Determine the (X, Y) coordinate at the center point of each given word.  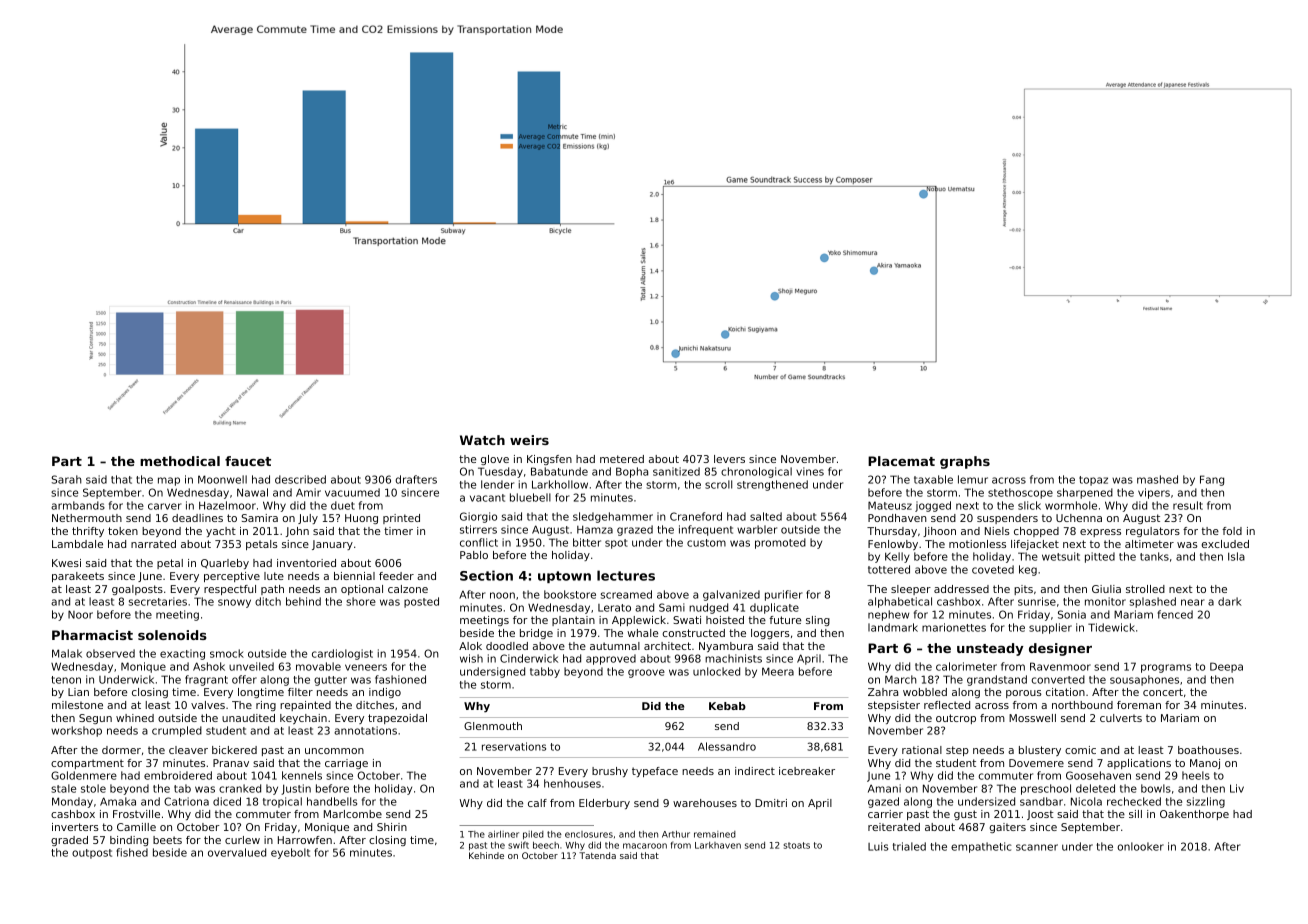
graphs (965, 462)
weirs (529, 440)
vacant (487, 498)
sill (1135, 814)
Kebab (727, 706)
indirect (755, 771)
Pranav (231, 763)
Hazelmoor (227, 505)
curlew (242, 840)
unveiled (251, 666)
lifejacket (1035, 545)
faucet (248, 461)
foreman (1139, 705)
